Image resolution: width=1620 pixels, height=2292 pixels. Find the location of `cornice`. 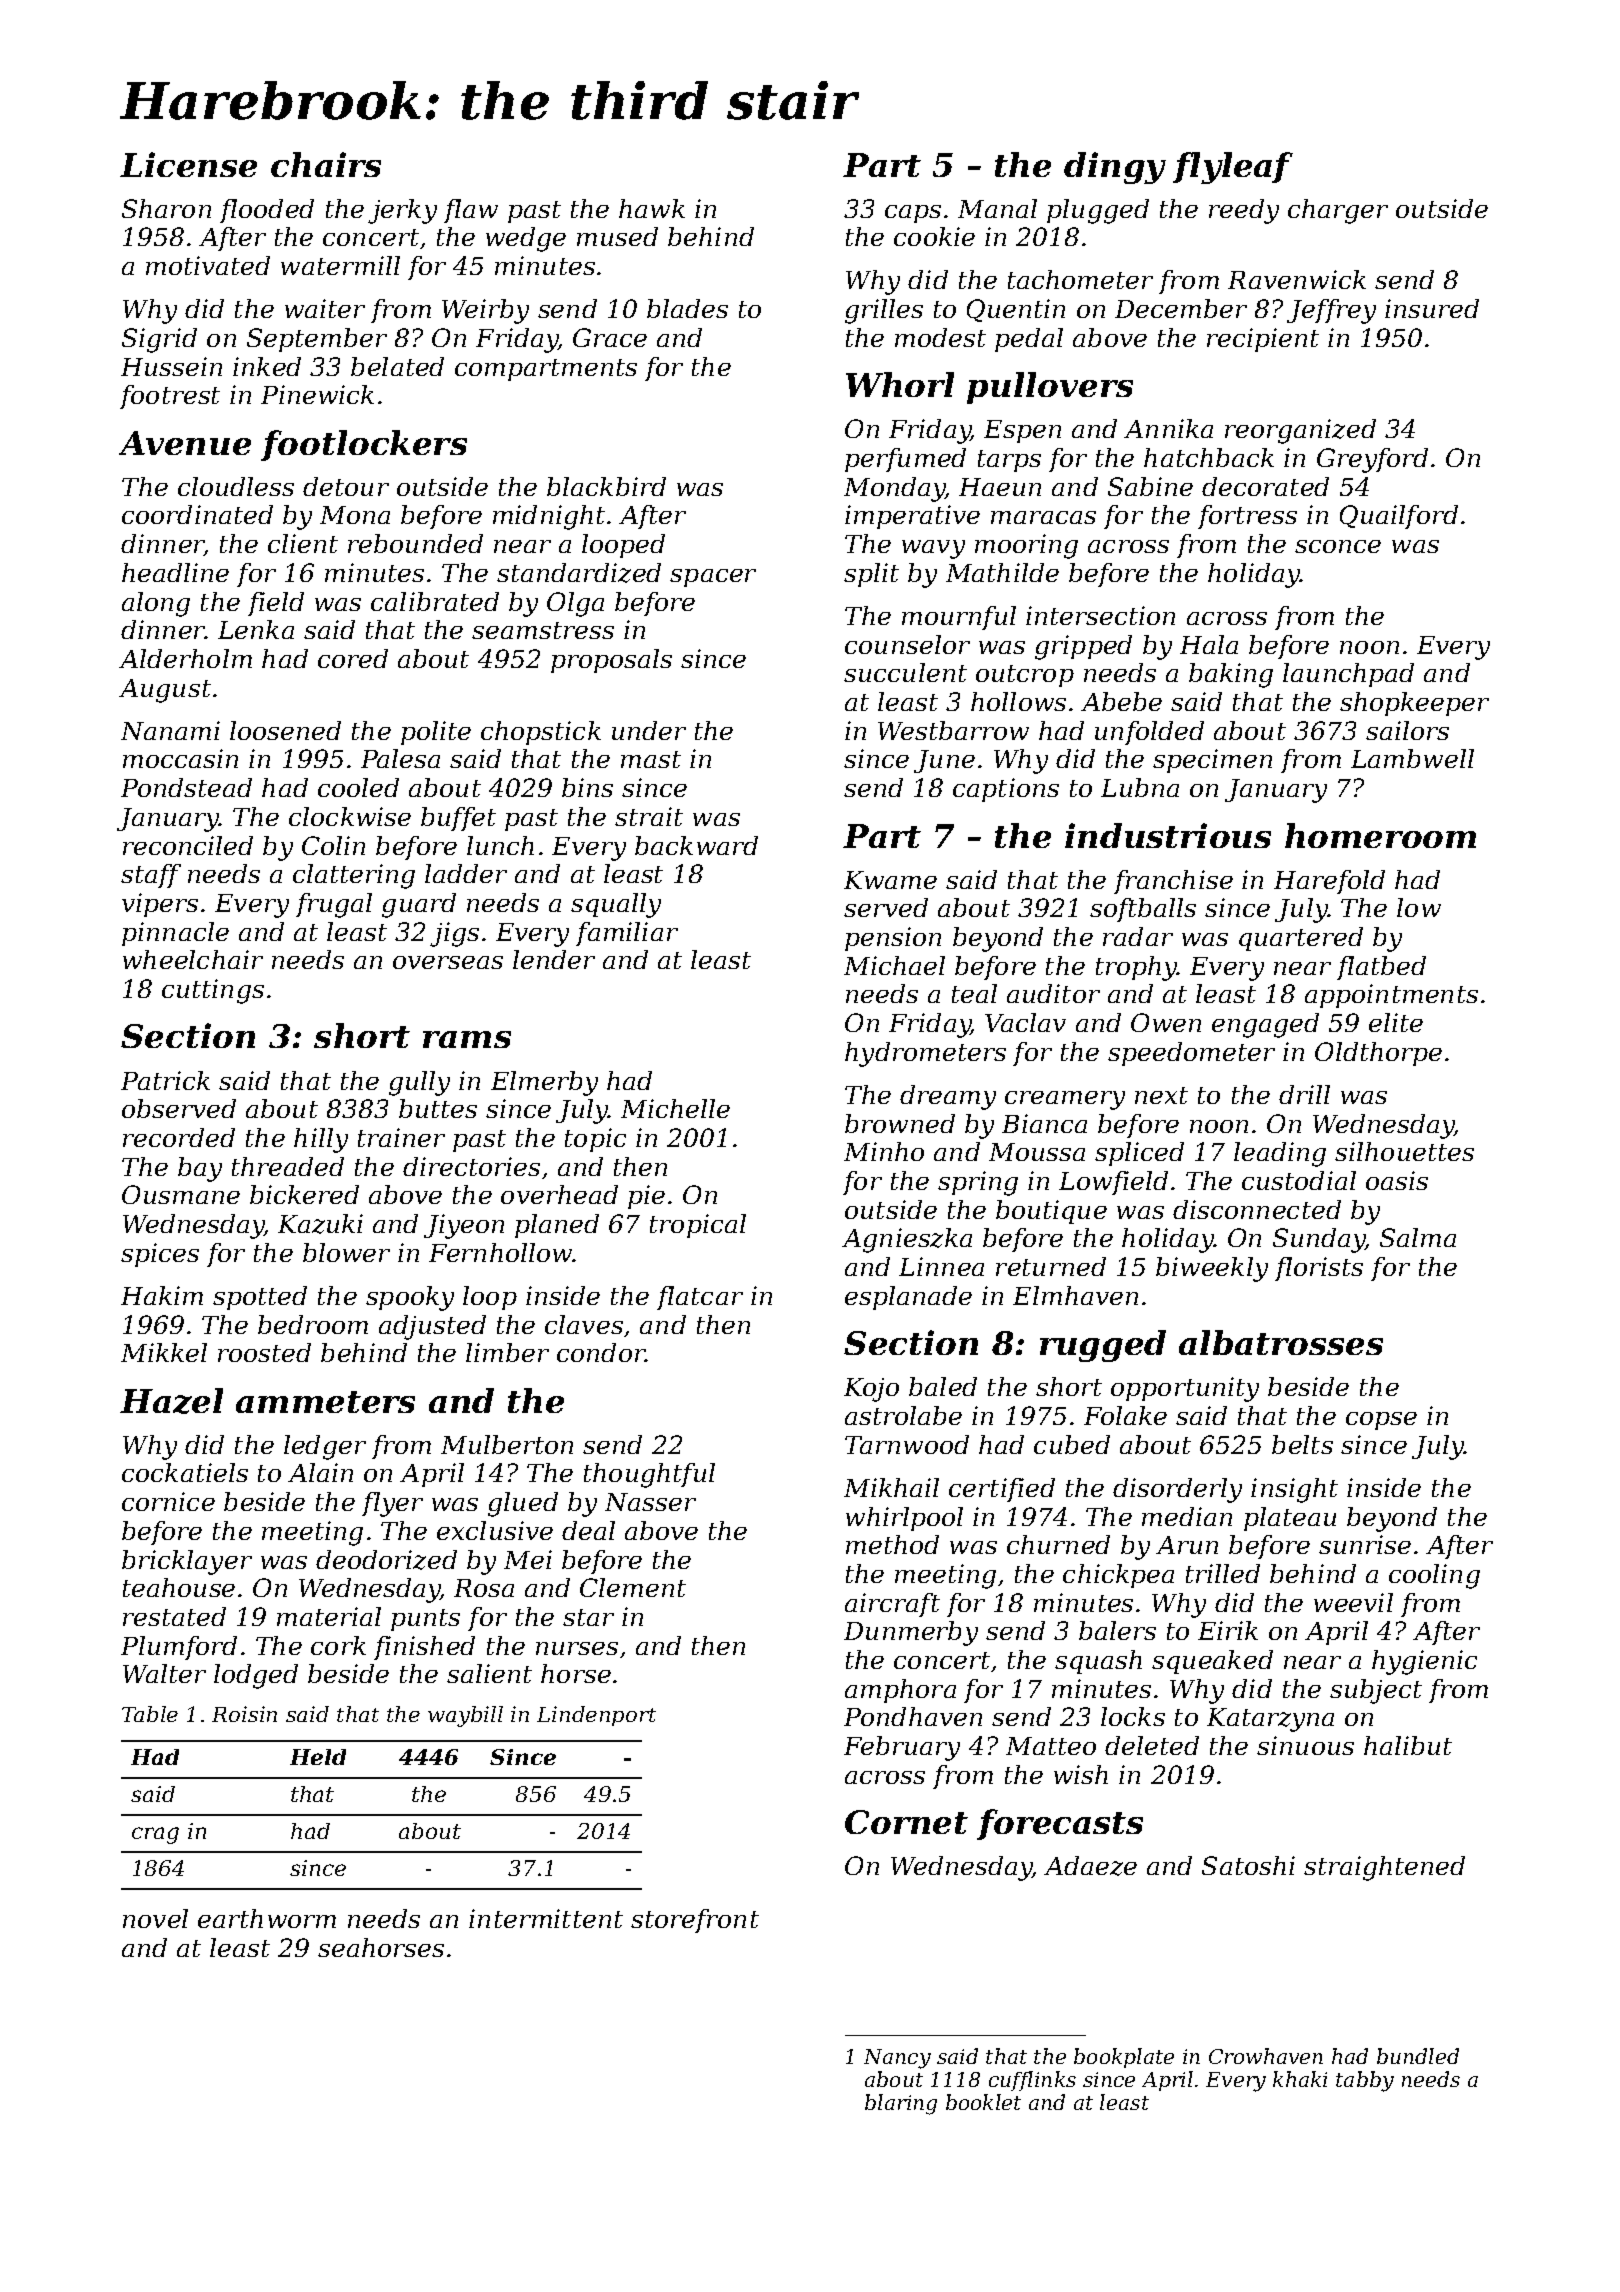

cornice is located at coordinates (168, 1501).
